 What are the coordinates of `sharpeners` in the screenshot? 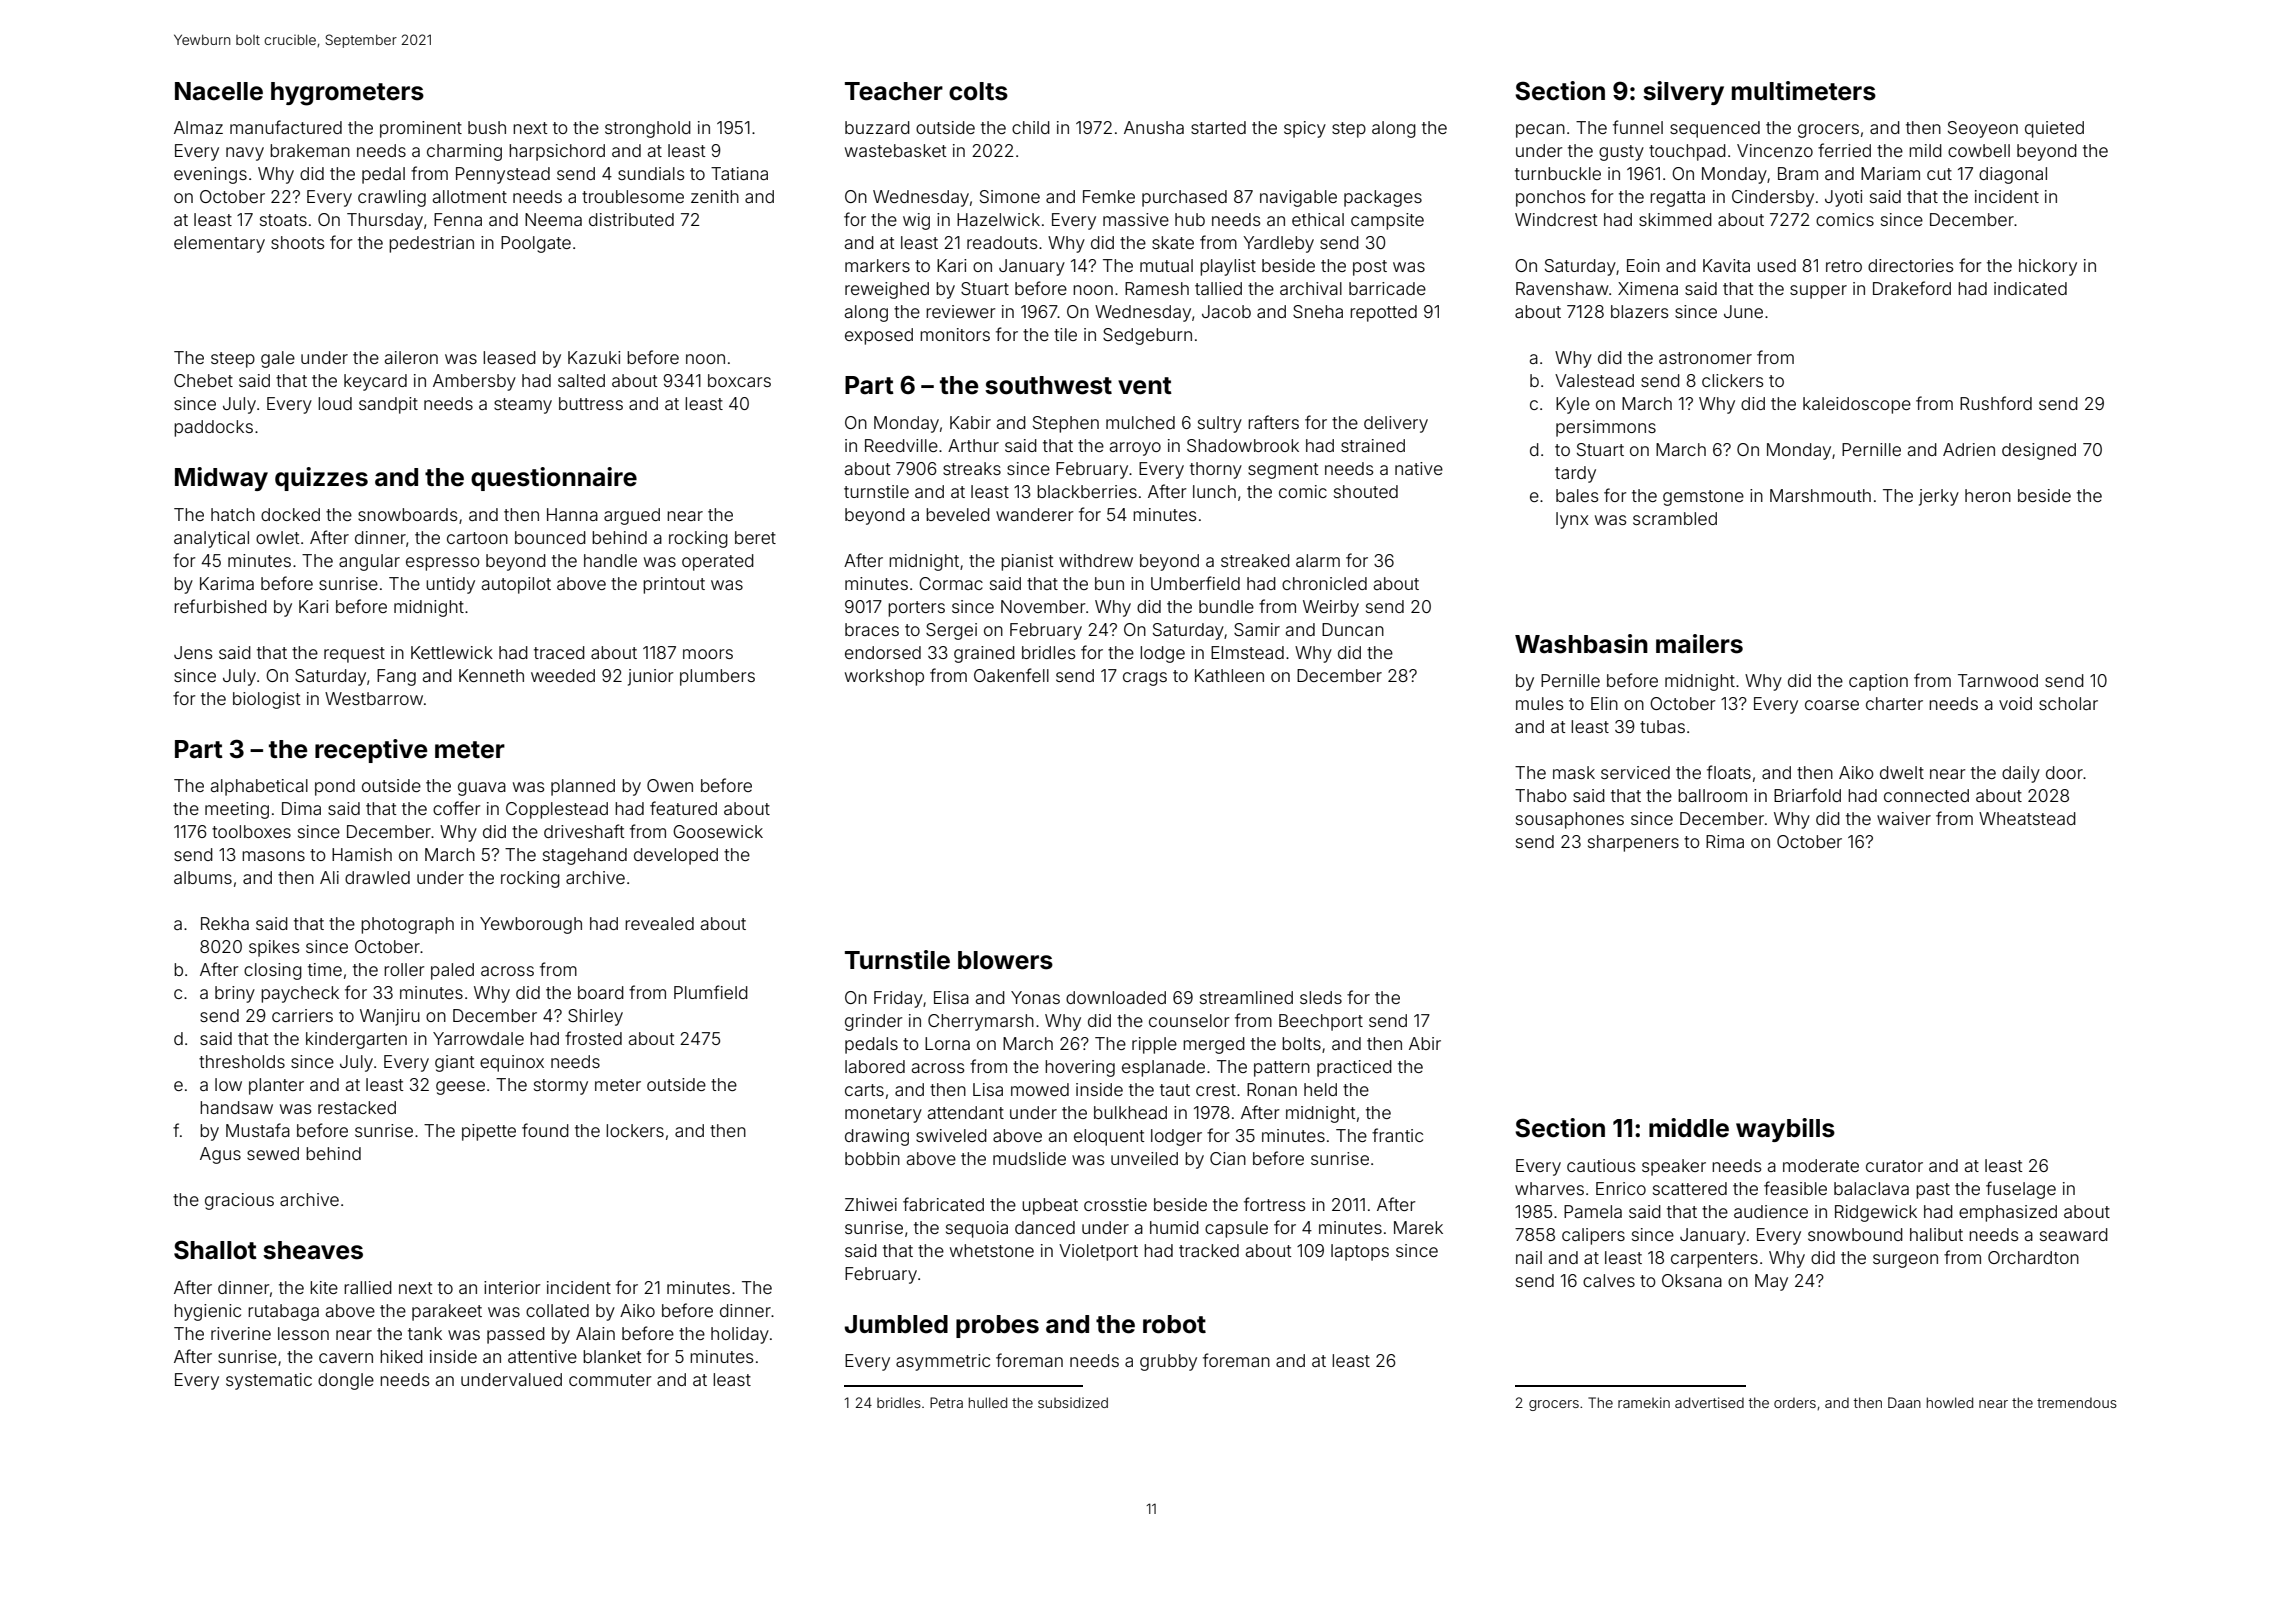 It's located at (1633, 843).
